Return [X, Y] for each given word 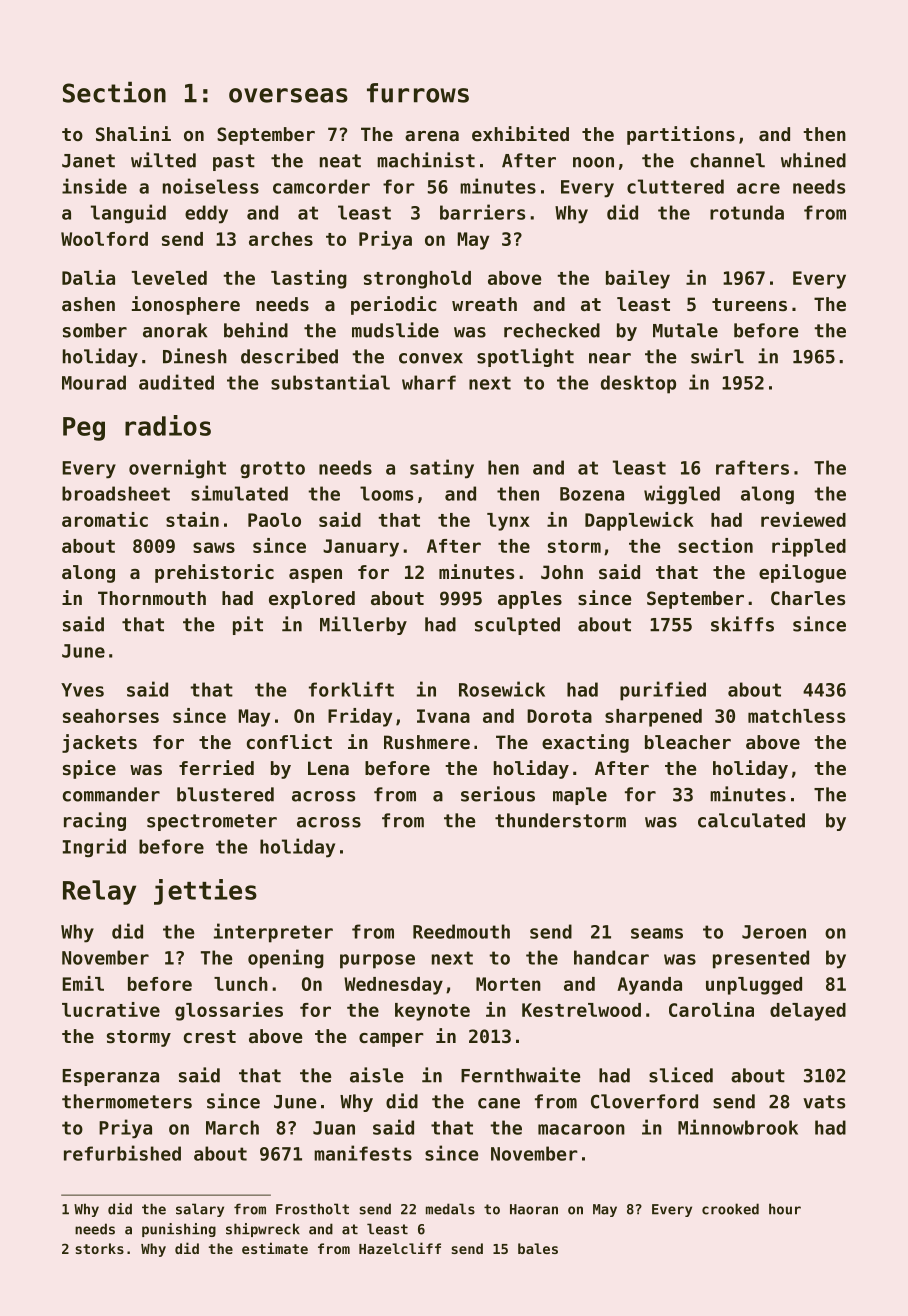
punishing [179, 1230]
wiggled [682, 495]
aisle [376, 1075]
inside [94, 186]
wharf [429, 382]
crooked [730, 1209]
